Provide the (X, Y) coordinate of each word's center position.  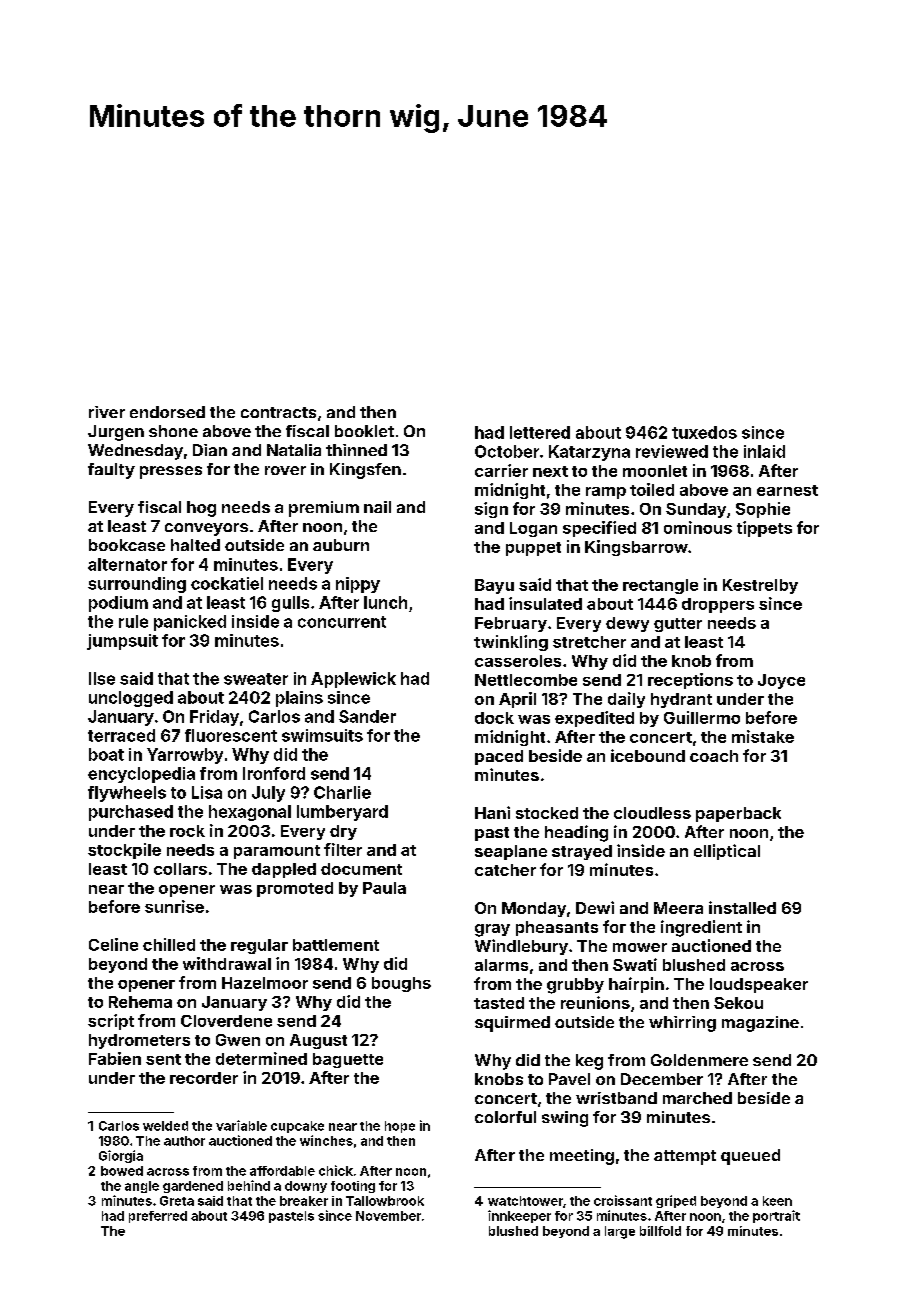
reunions (595, 1002)
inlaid (764, 451)
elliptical (727, 852)
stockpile (124, 851)
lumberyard (342, 813)
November (388, 1216)
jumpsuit (122, 642)
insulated (545, 603)
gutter (678, 625)
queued (750, 1157)
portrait (776, 1216)
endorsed (167, 412)
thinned (356, 450)
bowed (122, 1171)
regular (259, 946)
